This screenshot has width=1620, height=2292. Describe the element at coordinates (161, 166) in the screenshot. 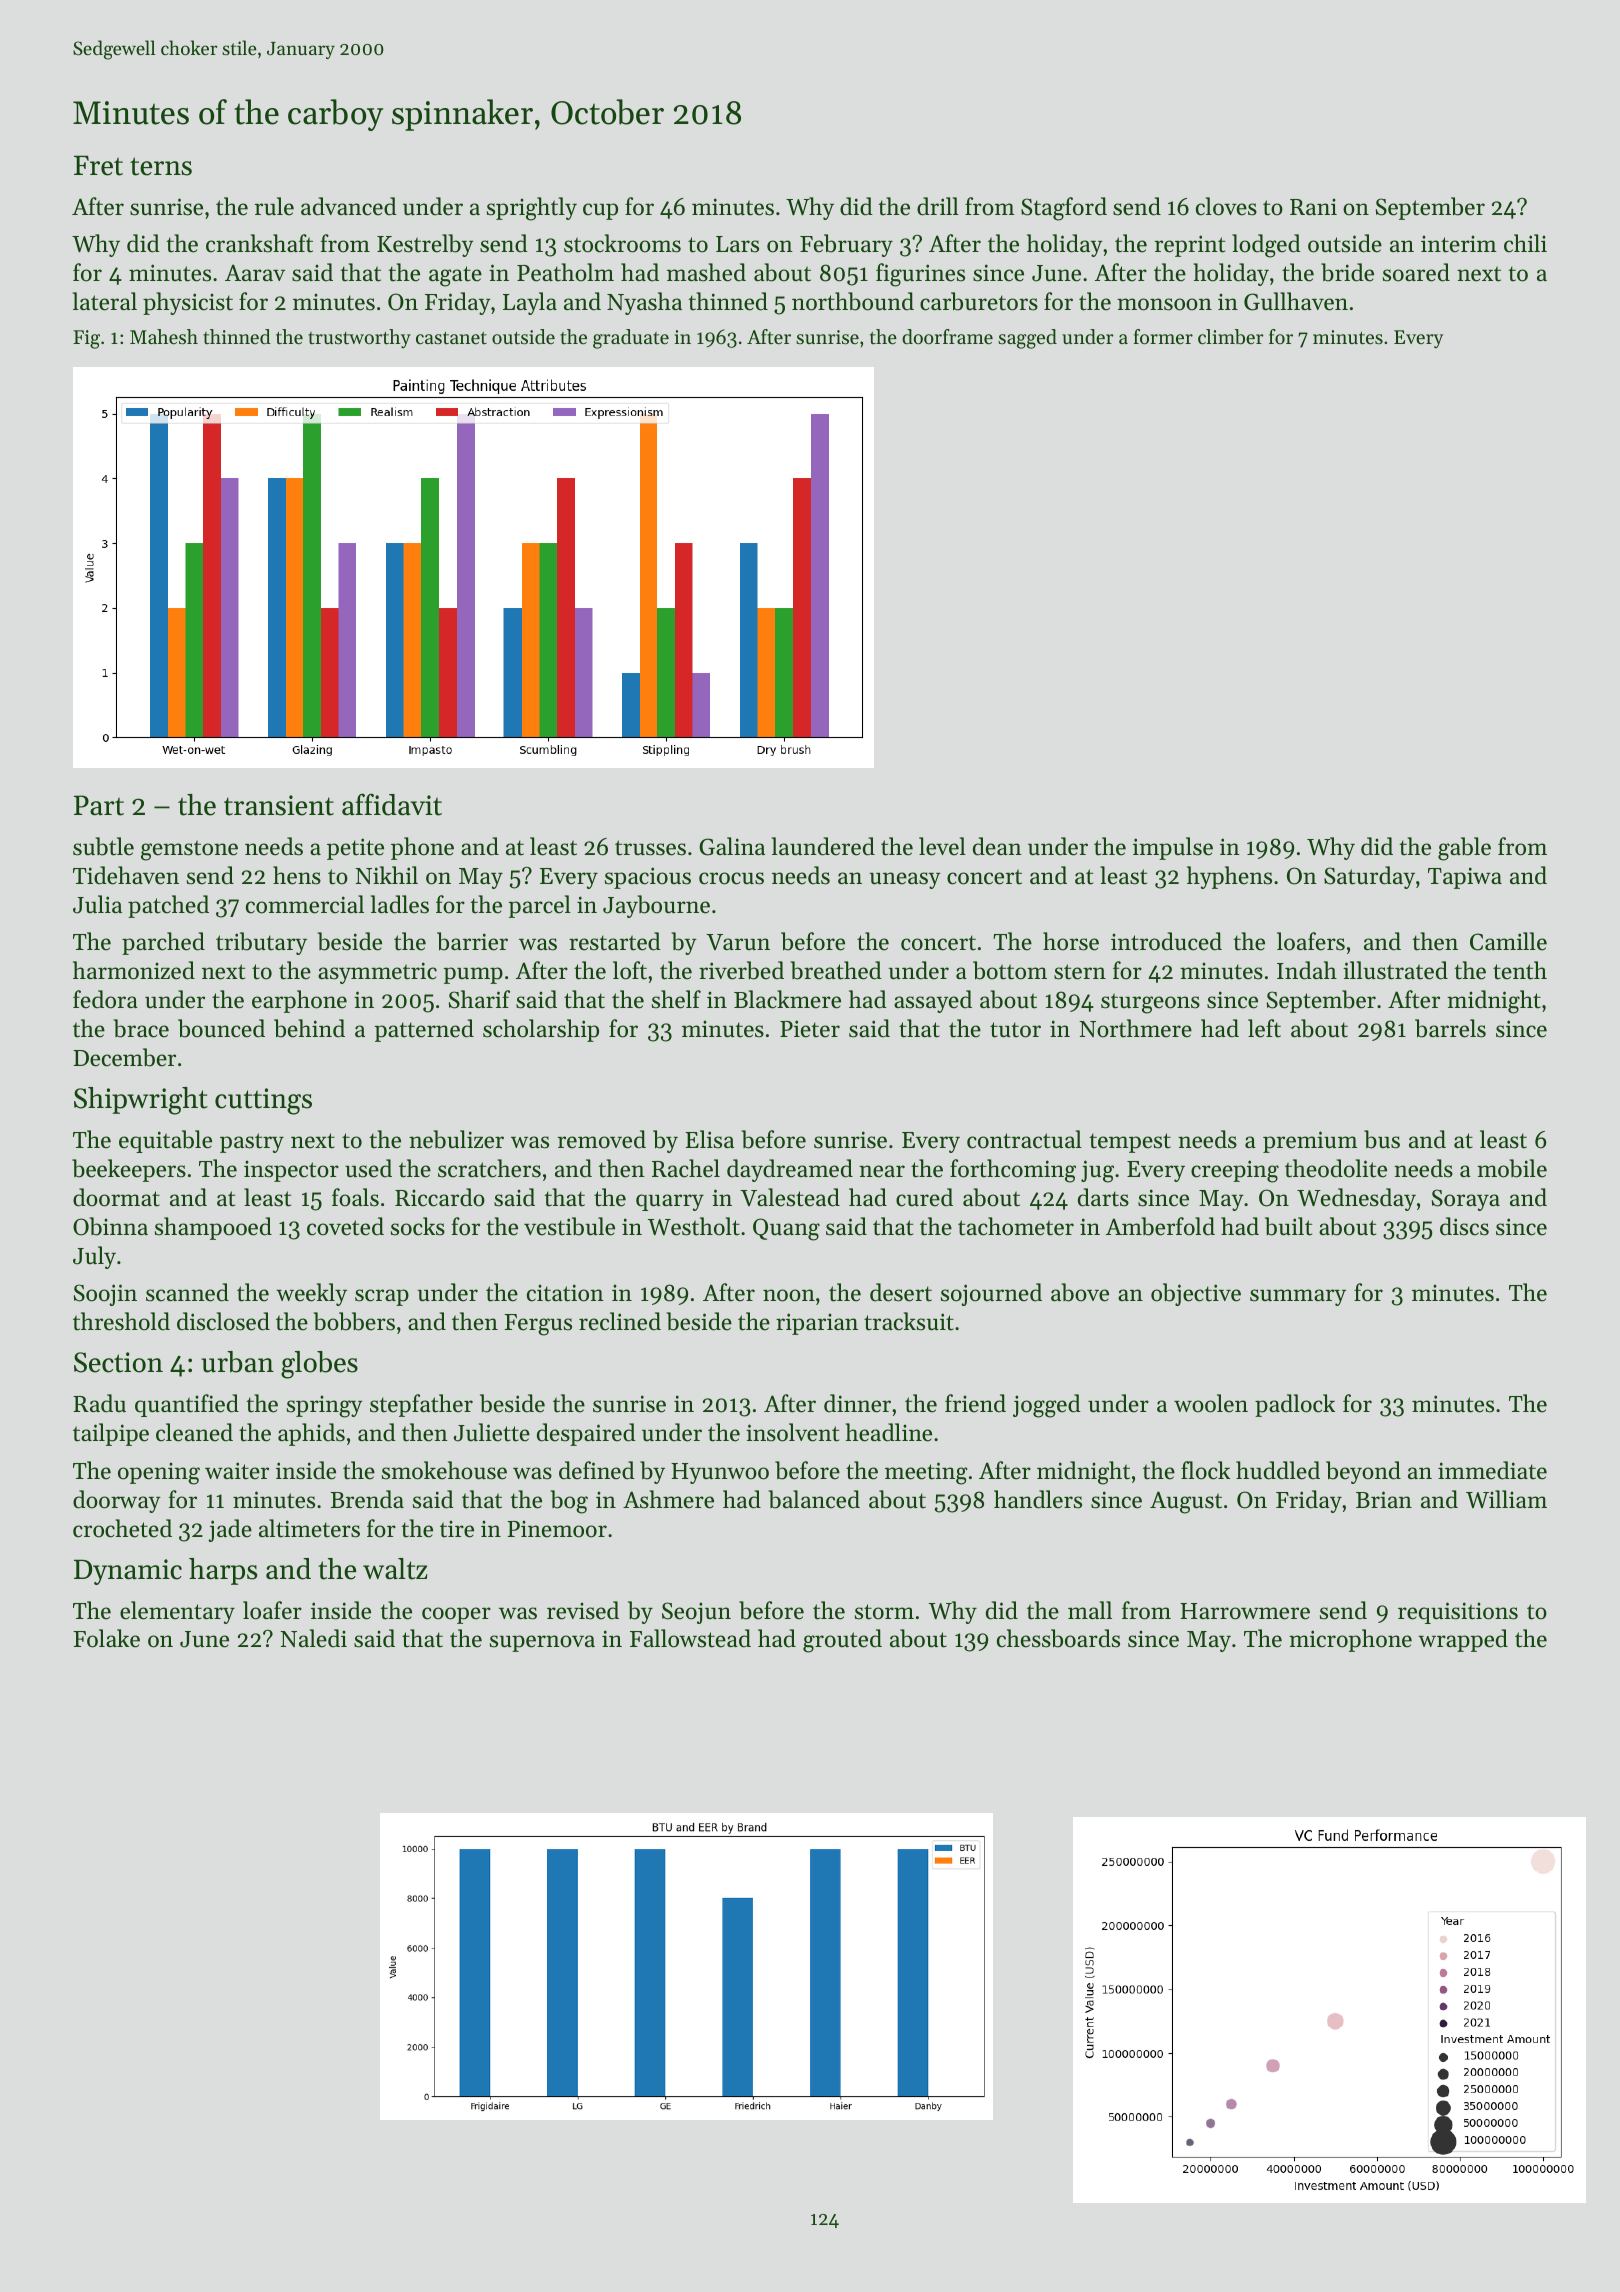

I see `terns` at that location.
